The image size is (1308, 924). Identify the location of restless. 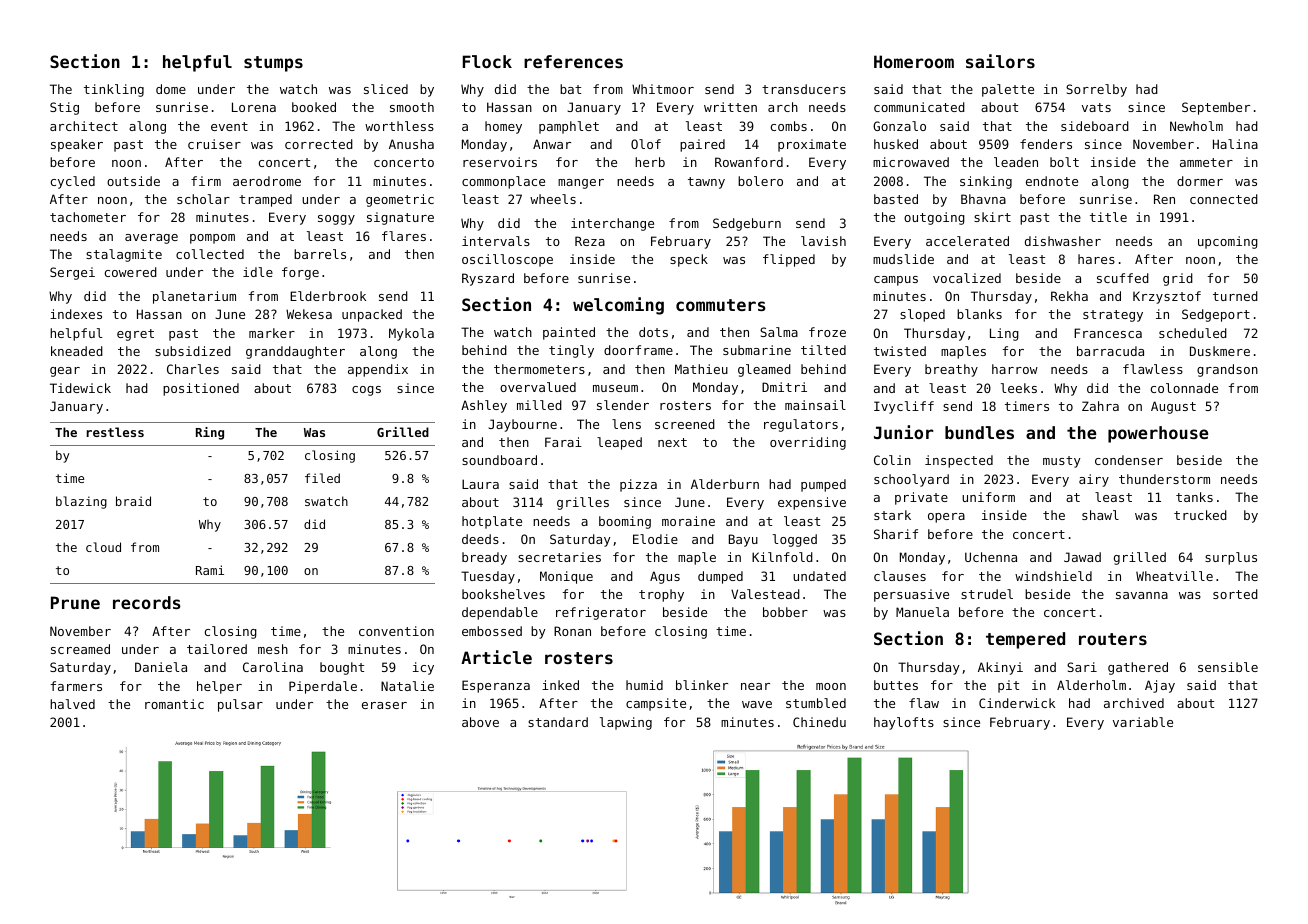
(115, 432).
